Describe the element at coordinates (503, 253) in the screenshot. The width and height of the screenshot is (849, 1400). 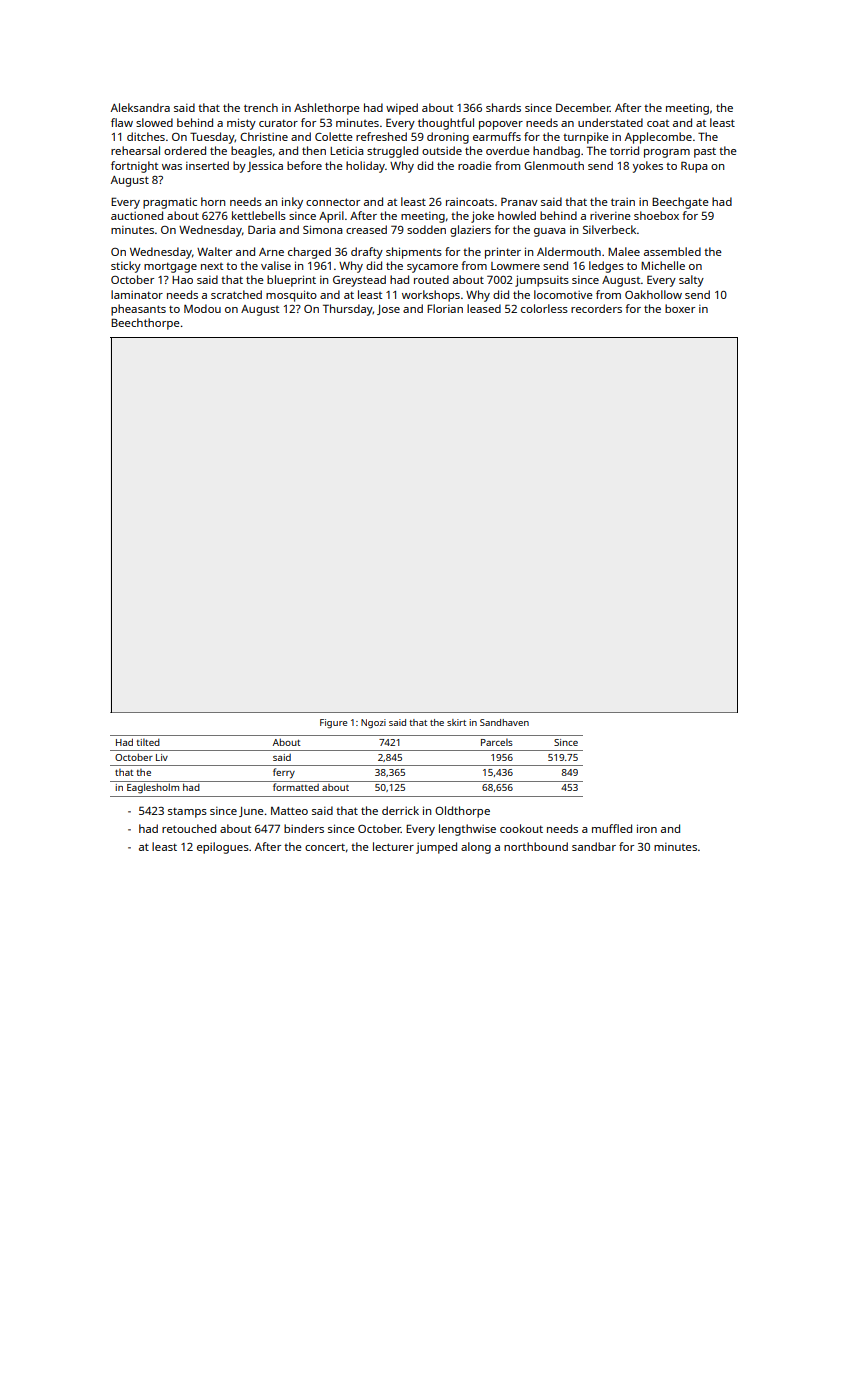
I see `printer` at that location.
